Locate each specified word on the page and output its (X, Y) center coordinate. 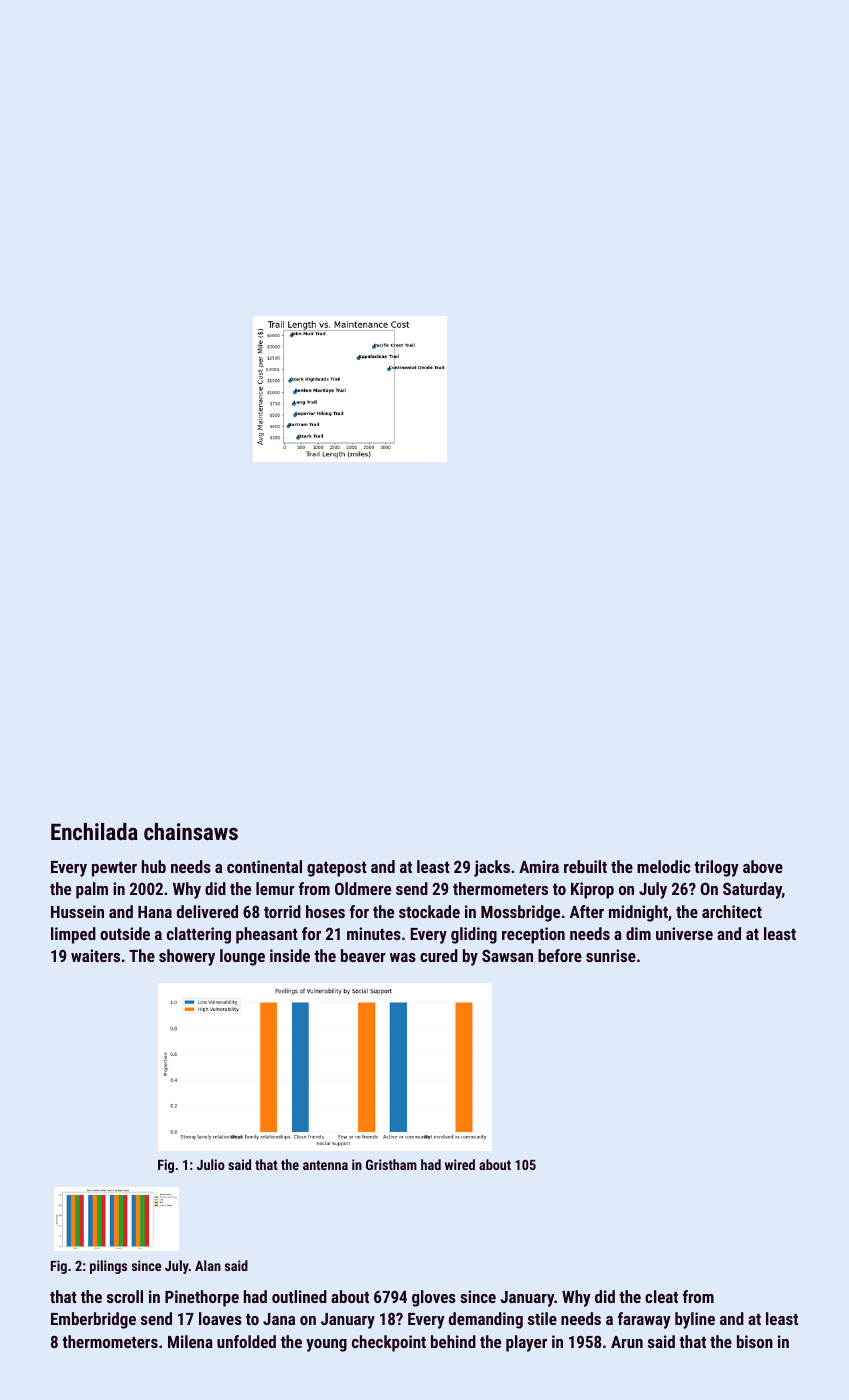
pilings (108, 1267)
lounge (242, 957)
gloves (434, 1298)
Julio (211, 1164)
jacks (492, 868)
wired (460, 1164)
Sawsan (507, 955)
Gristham (391, 1164)
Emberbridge (93, 1320)
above (763, 866)
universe (684, 933)
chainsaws (191, 831)
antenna (325, 1165)
